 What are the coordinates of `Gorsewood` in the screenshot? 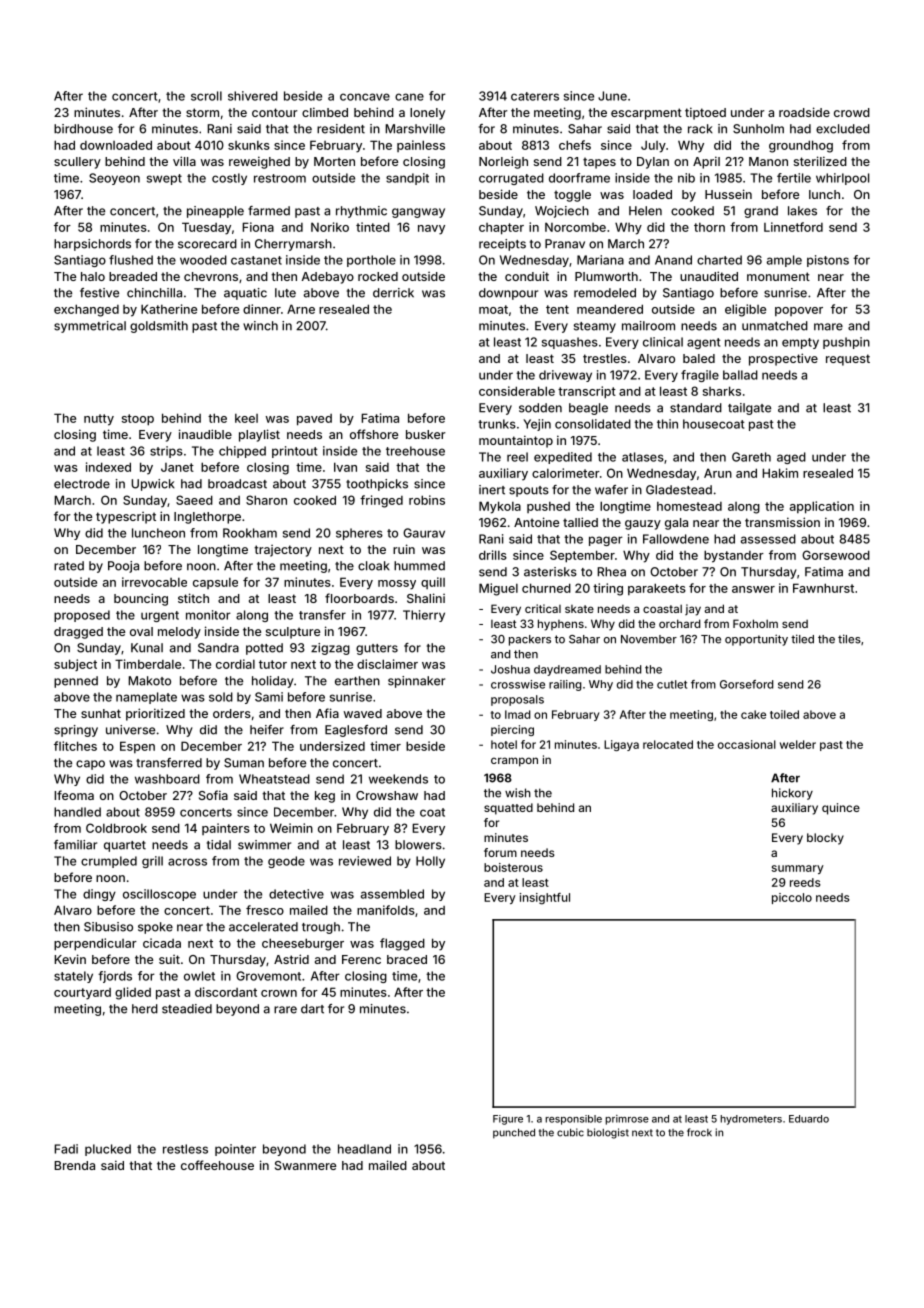 It's located at (836, 555).
